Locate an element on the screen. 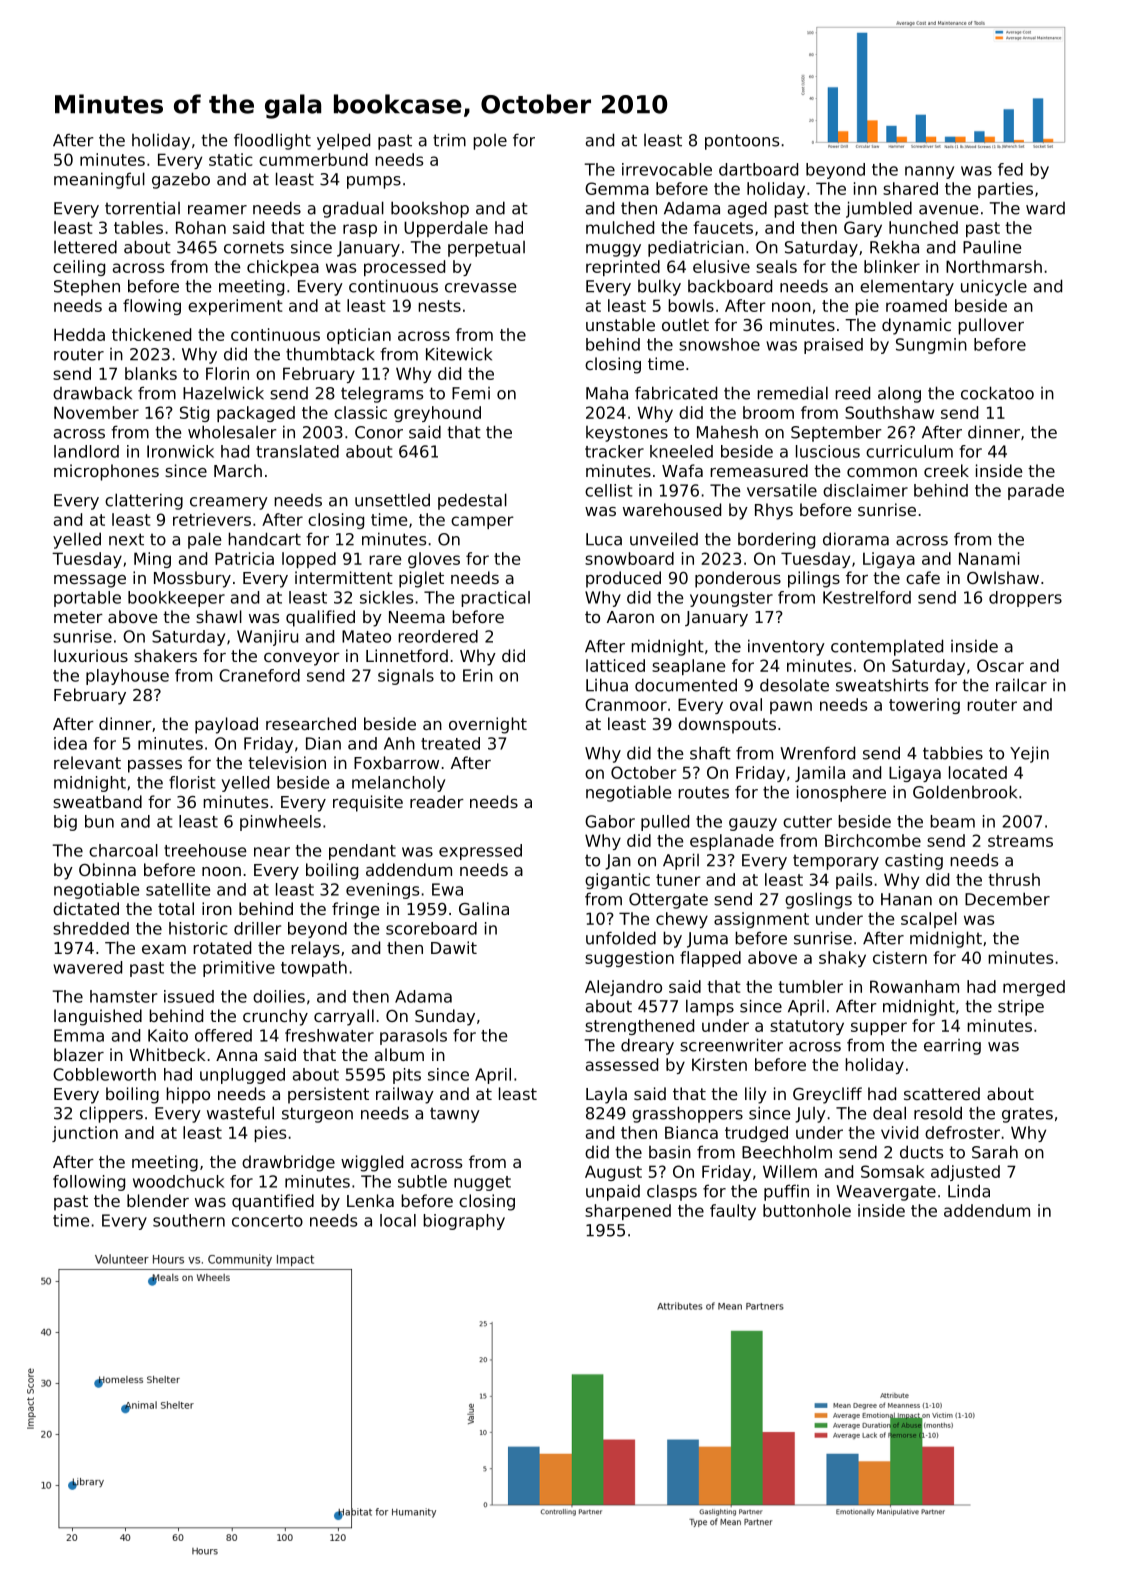 This screenshot has width=1122, height=1587. pontoons is located at coordinates (742, 142).
